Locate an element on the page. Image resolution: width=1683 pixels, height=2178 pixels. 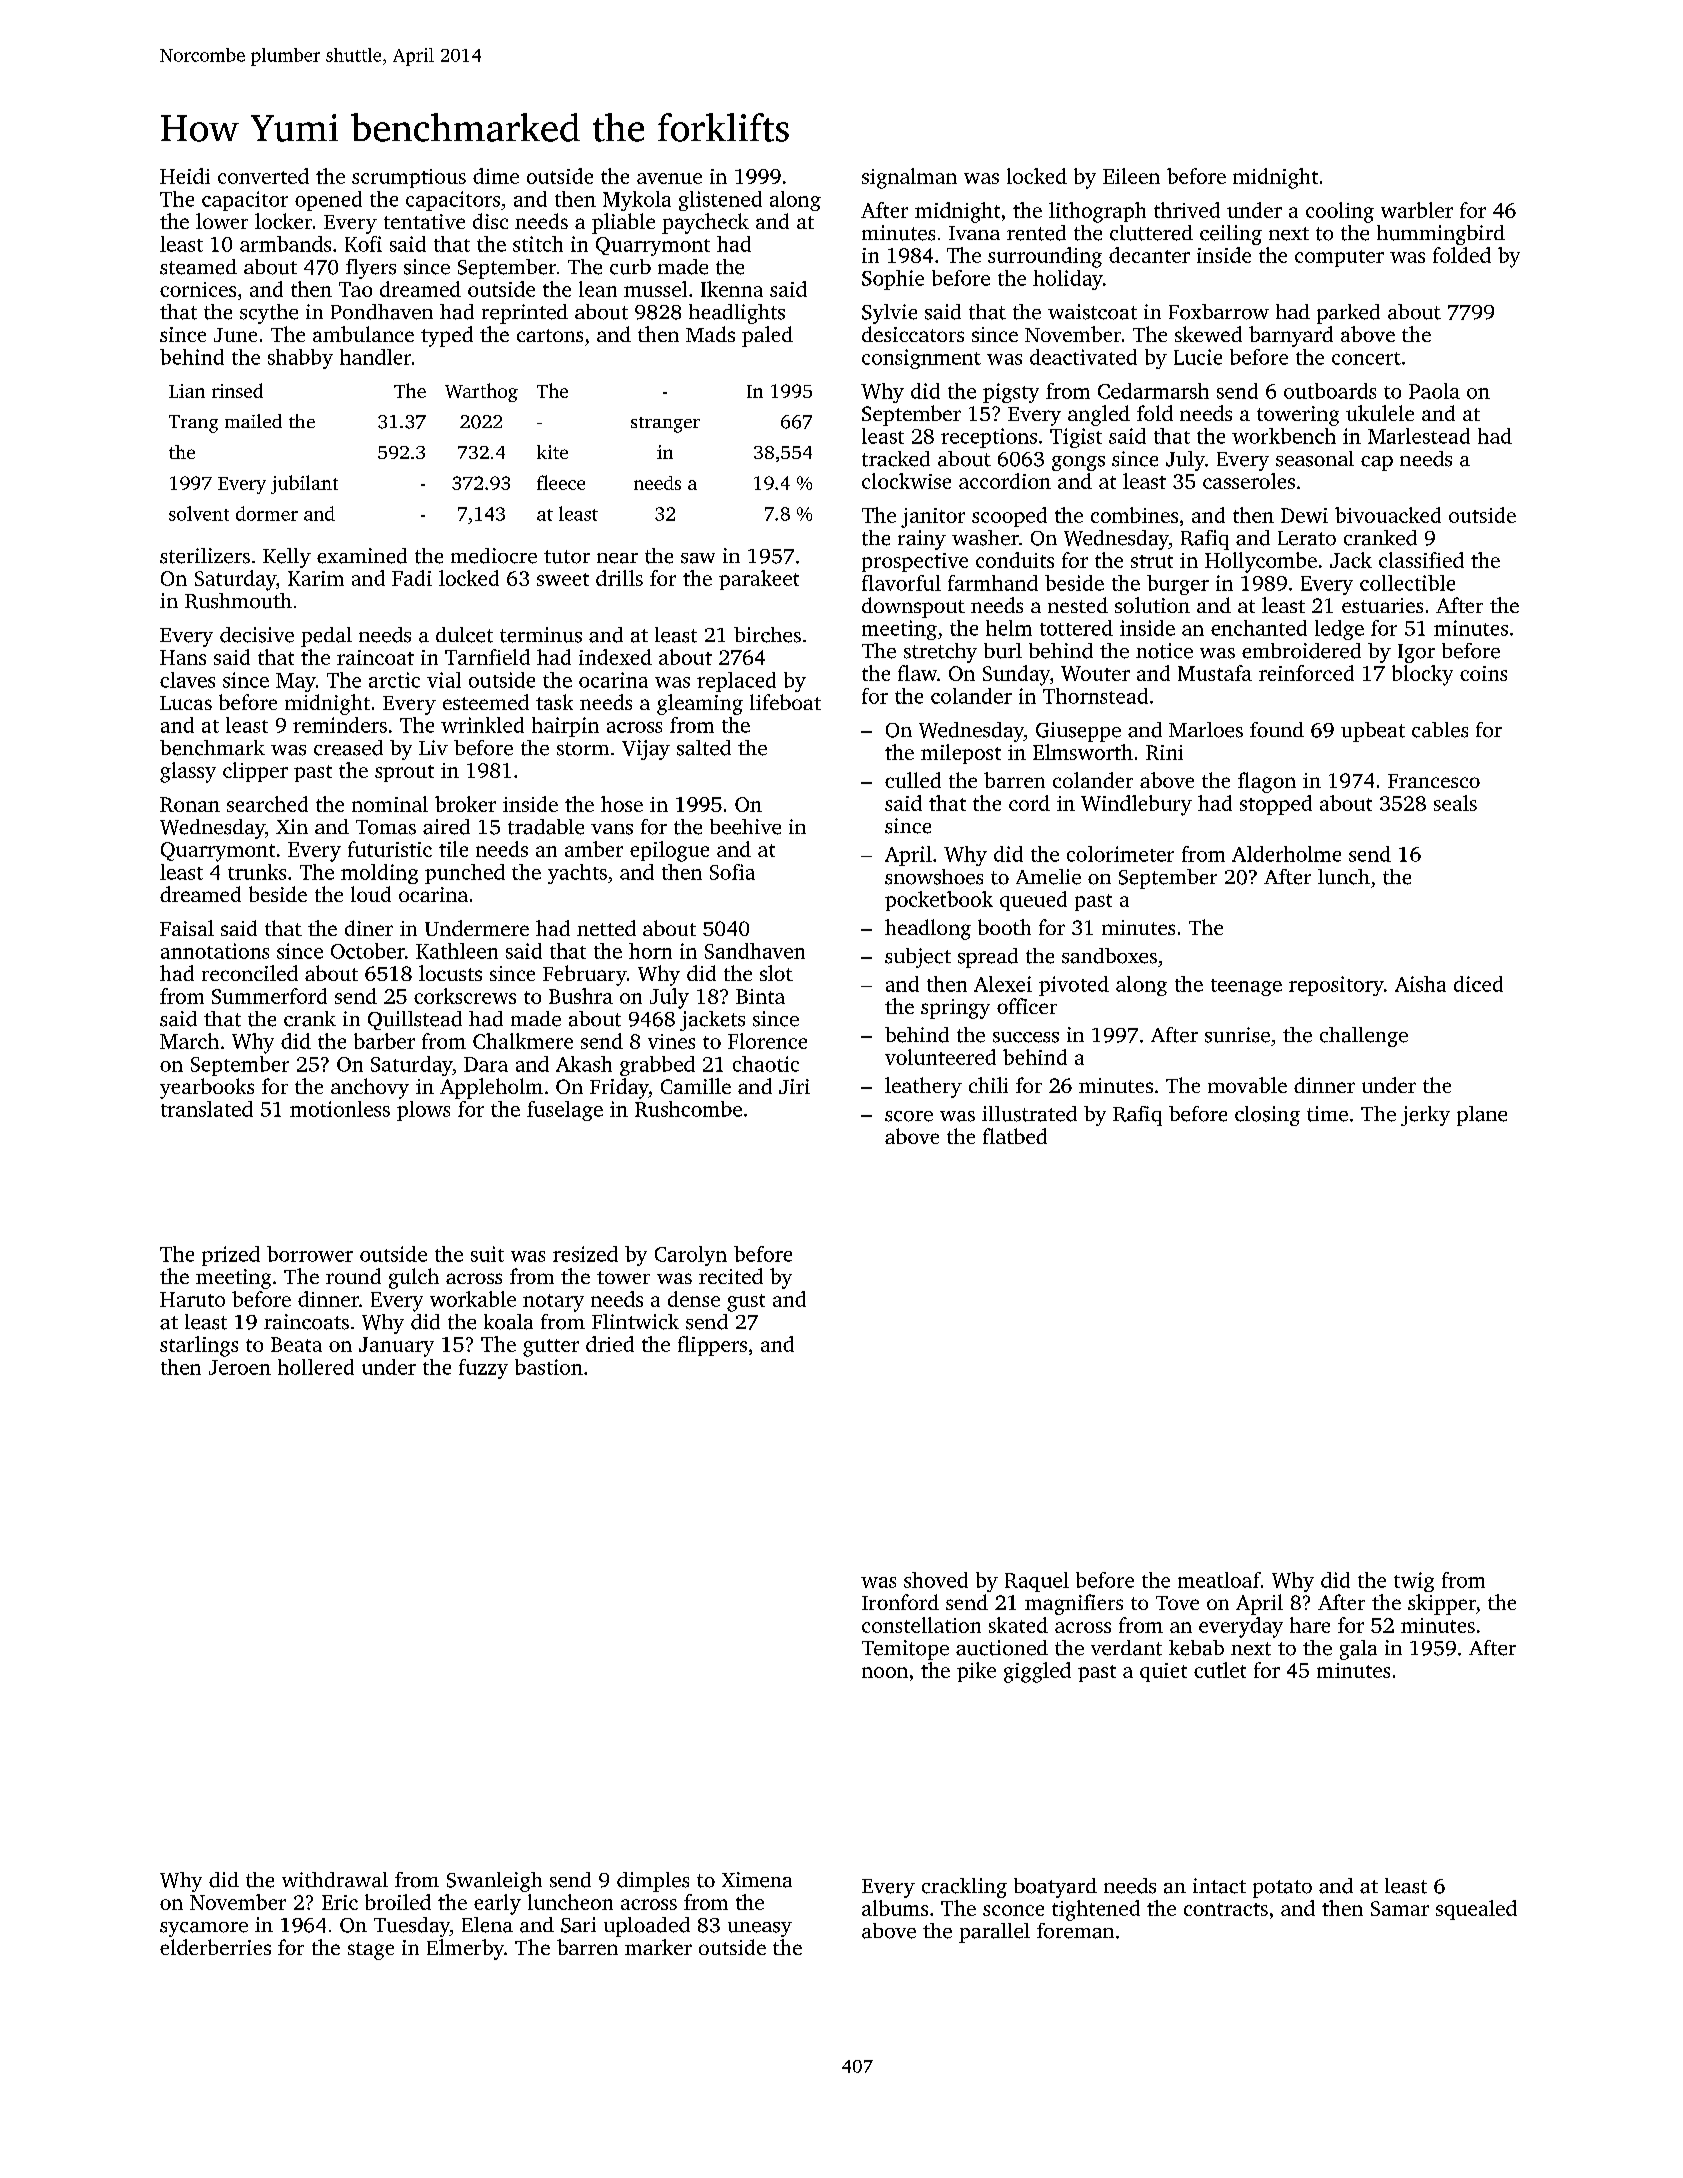
twig is located at coordinates (1414, 1582).
